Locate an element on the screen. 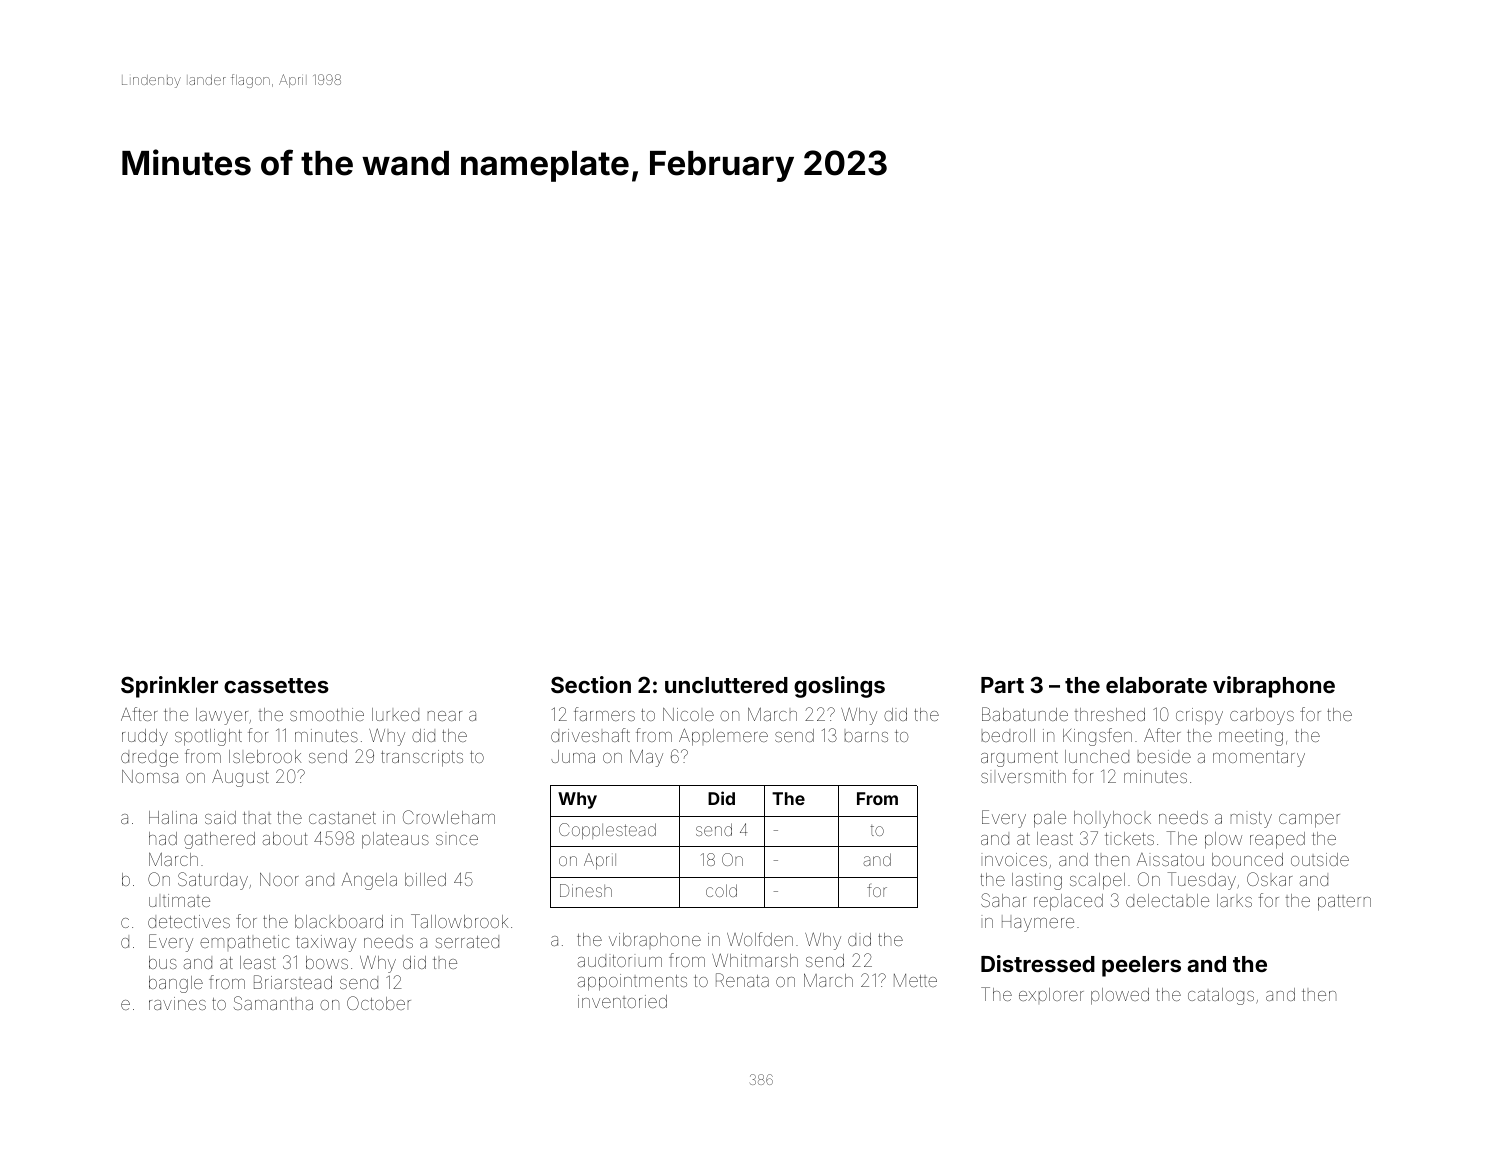 The image size is (1497, 1156). larks is located at coordinates (1234, 900).
